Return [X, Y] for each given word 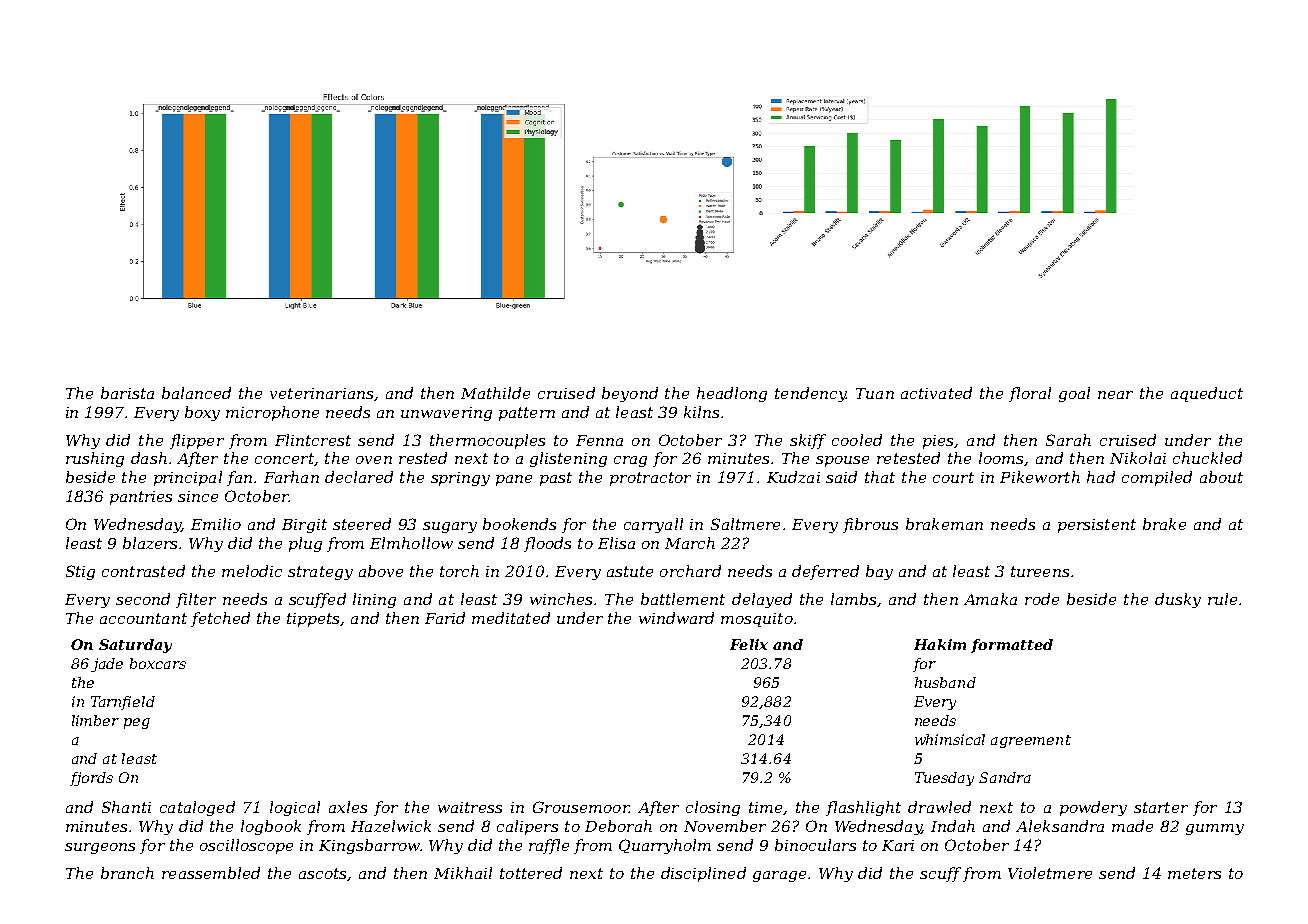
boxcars [158, 663]
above [381, 571]
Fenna [599, 440]
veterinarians [321, 393]
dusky [1178, 600]
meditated [511, 618]
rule [1222, 599]
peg [137, 723]
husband [945, 682]
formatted [1012, 646]
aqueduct [1207, 394]
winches [561, 599]
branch [127, 873]
